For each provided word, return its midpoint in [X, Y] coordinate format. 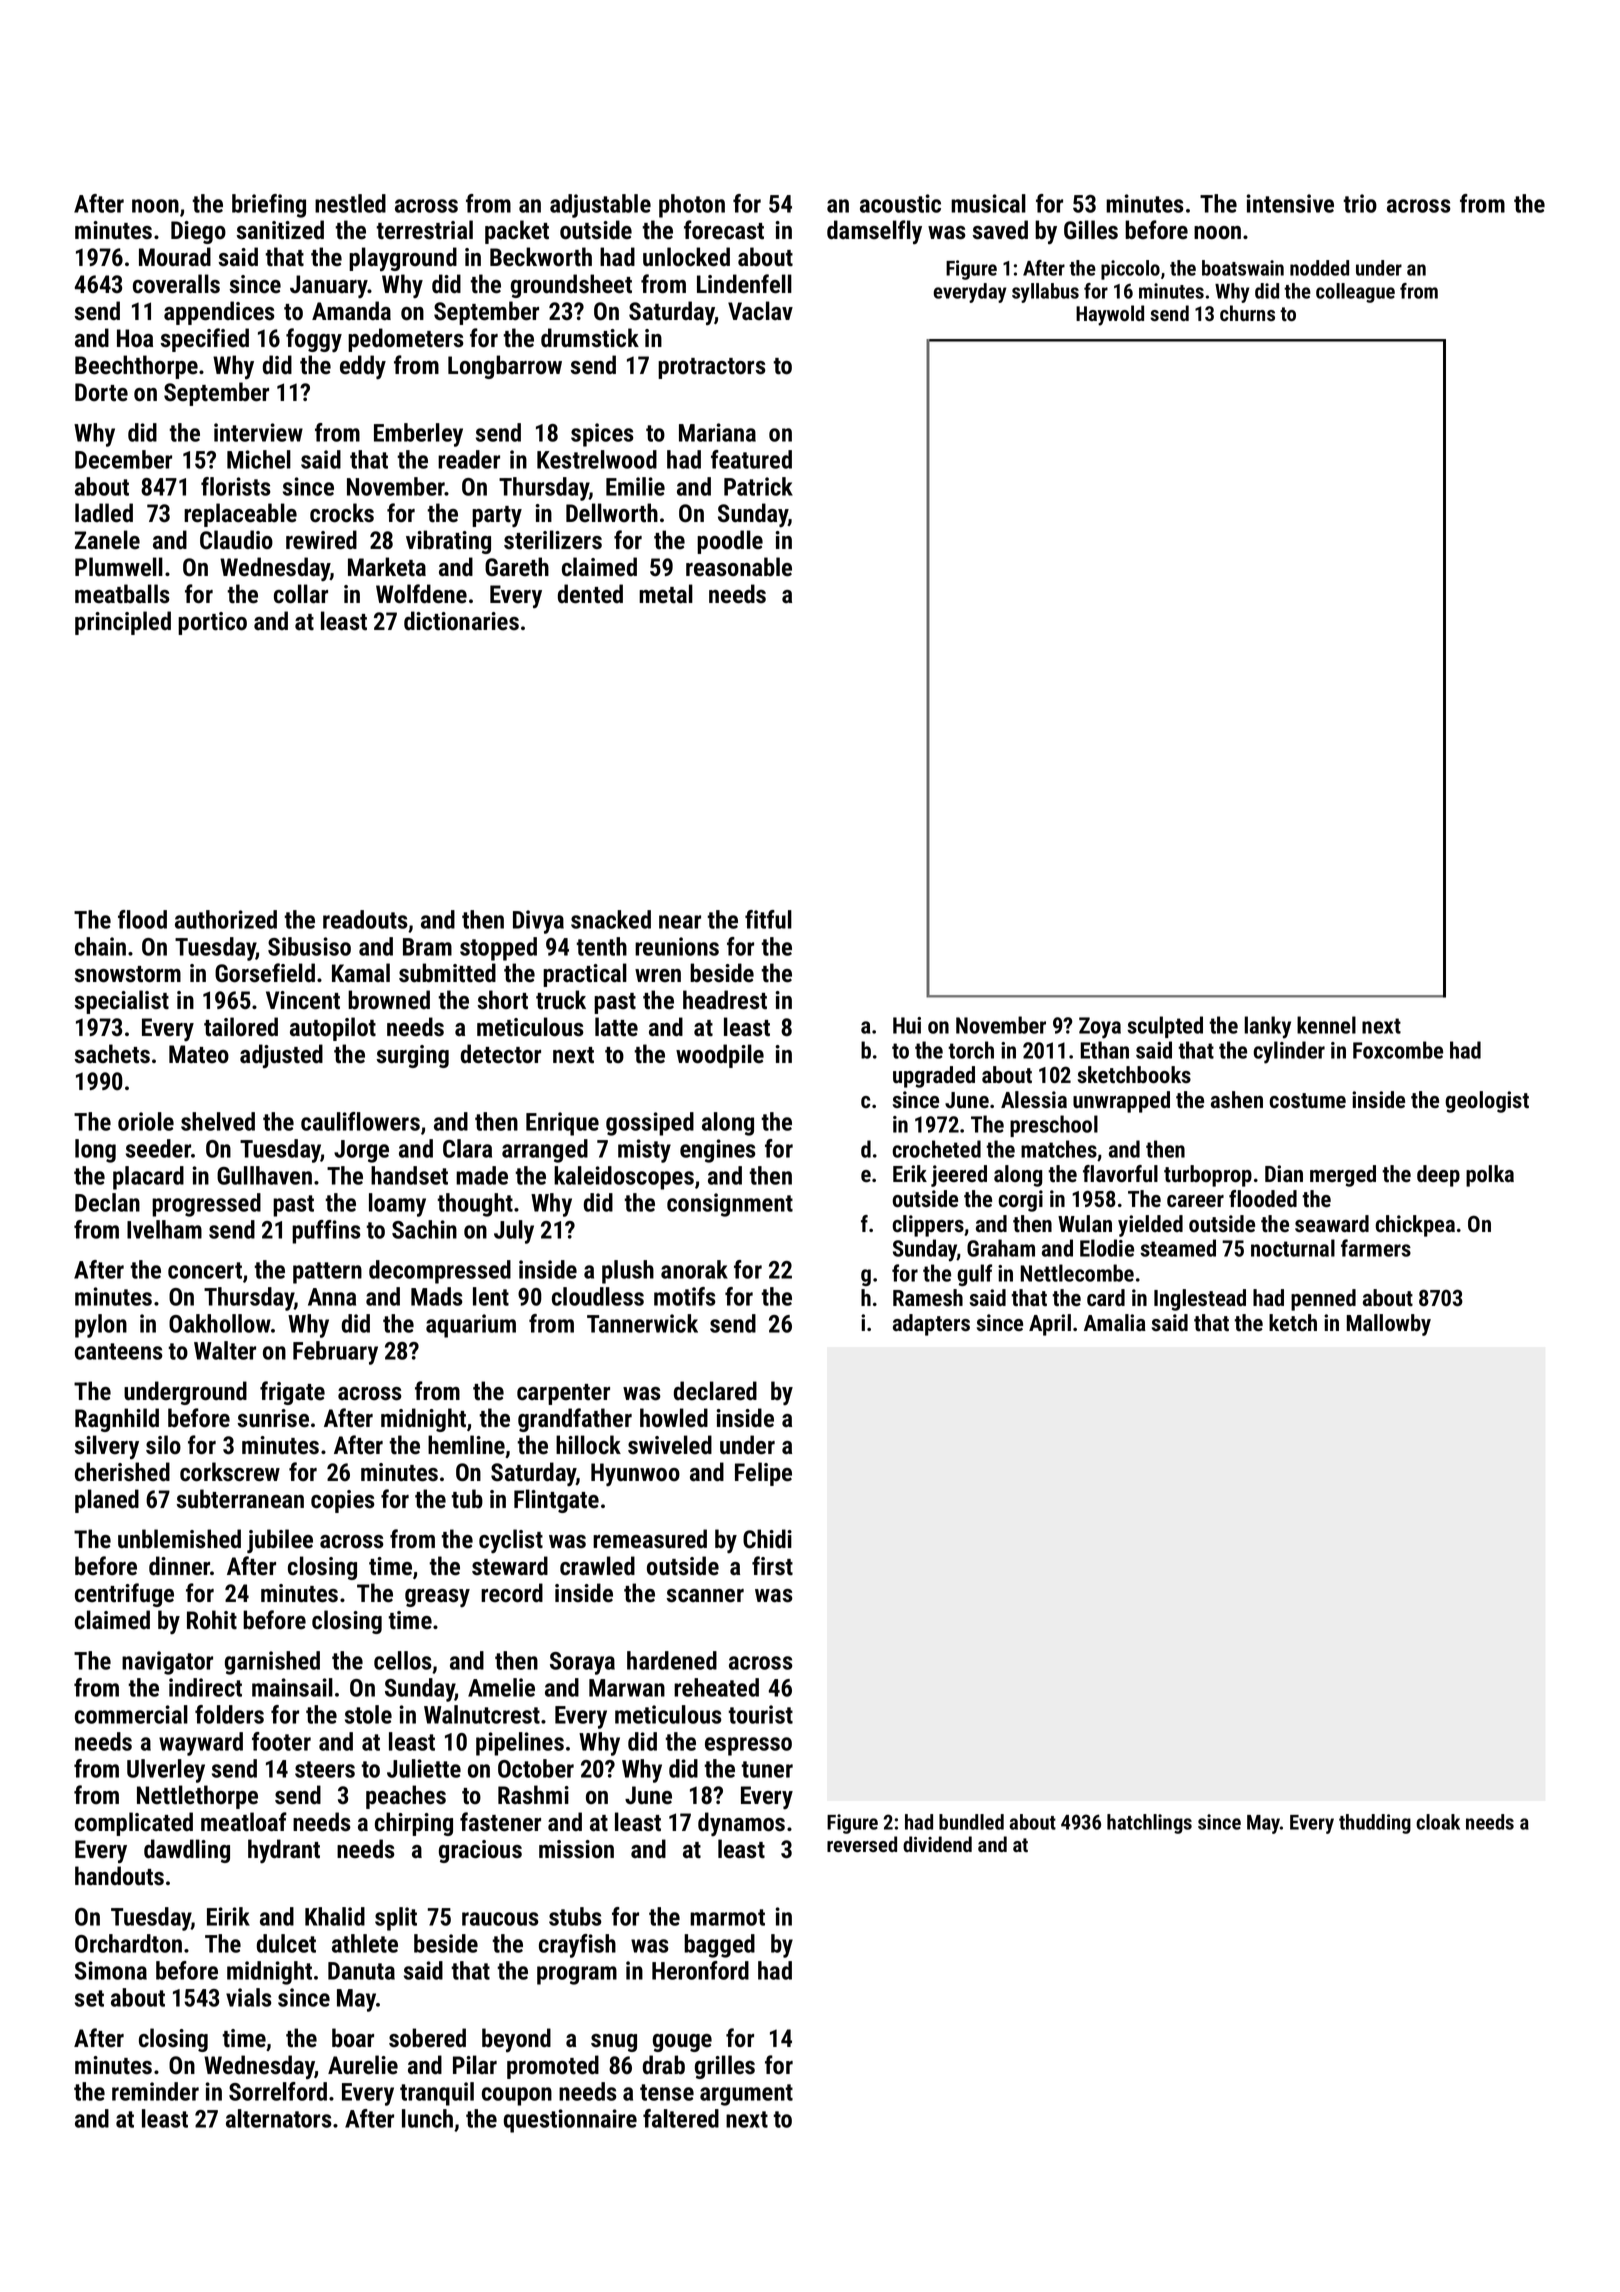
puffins [326, 1232]
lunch [427, 2118]
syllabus [1045, 293]
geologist [1487, 1102]
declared [715, 1391]
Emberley [418, 435]
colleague [1355, 293]
